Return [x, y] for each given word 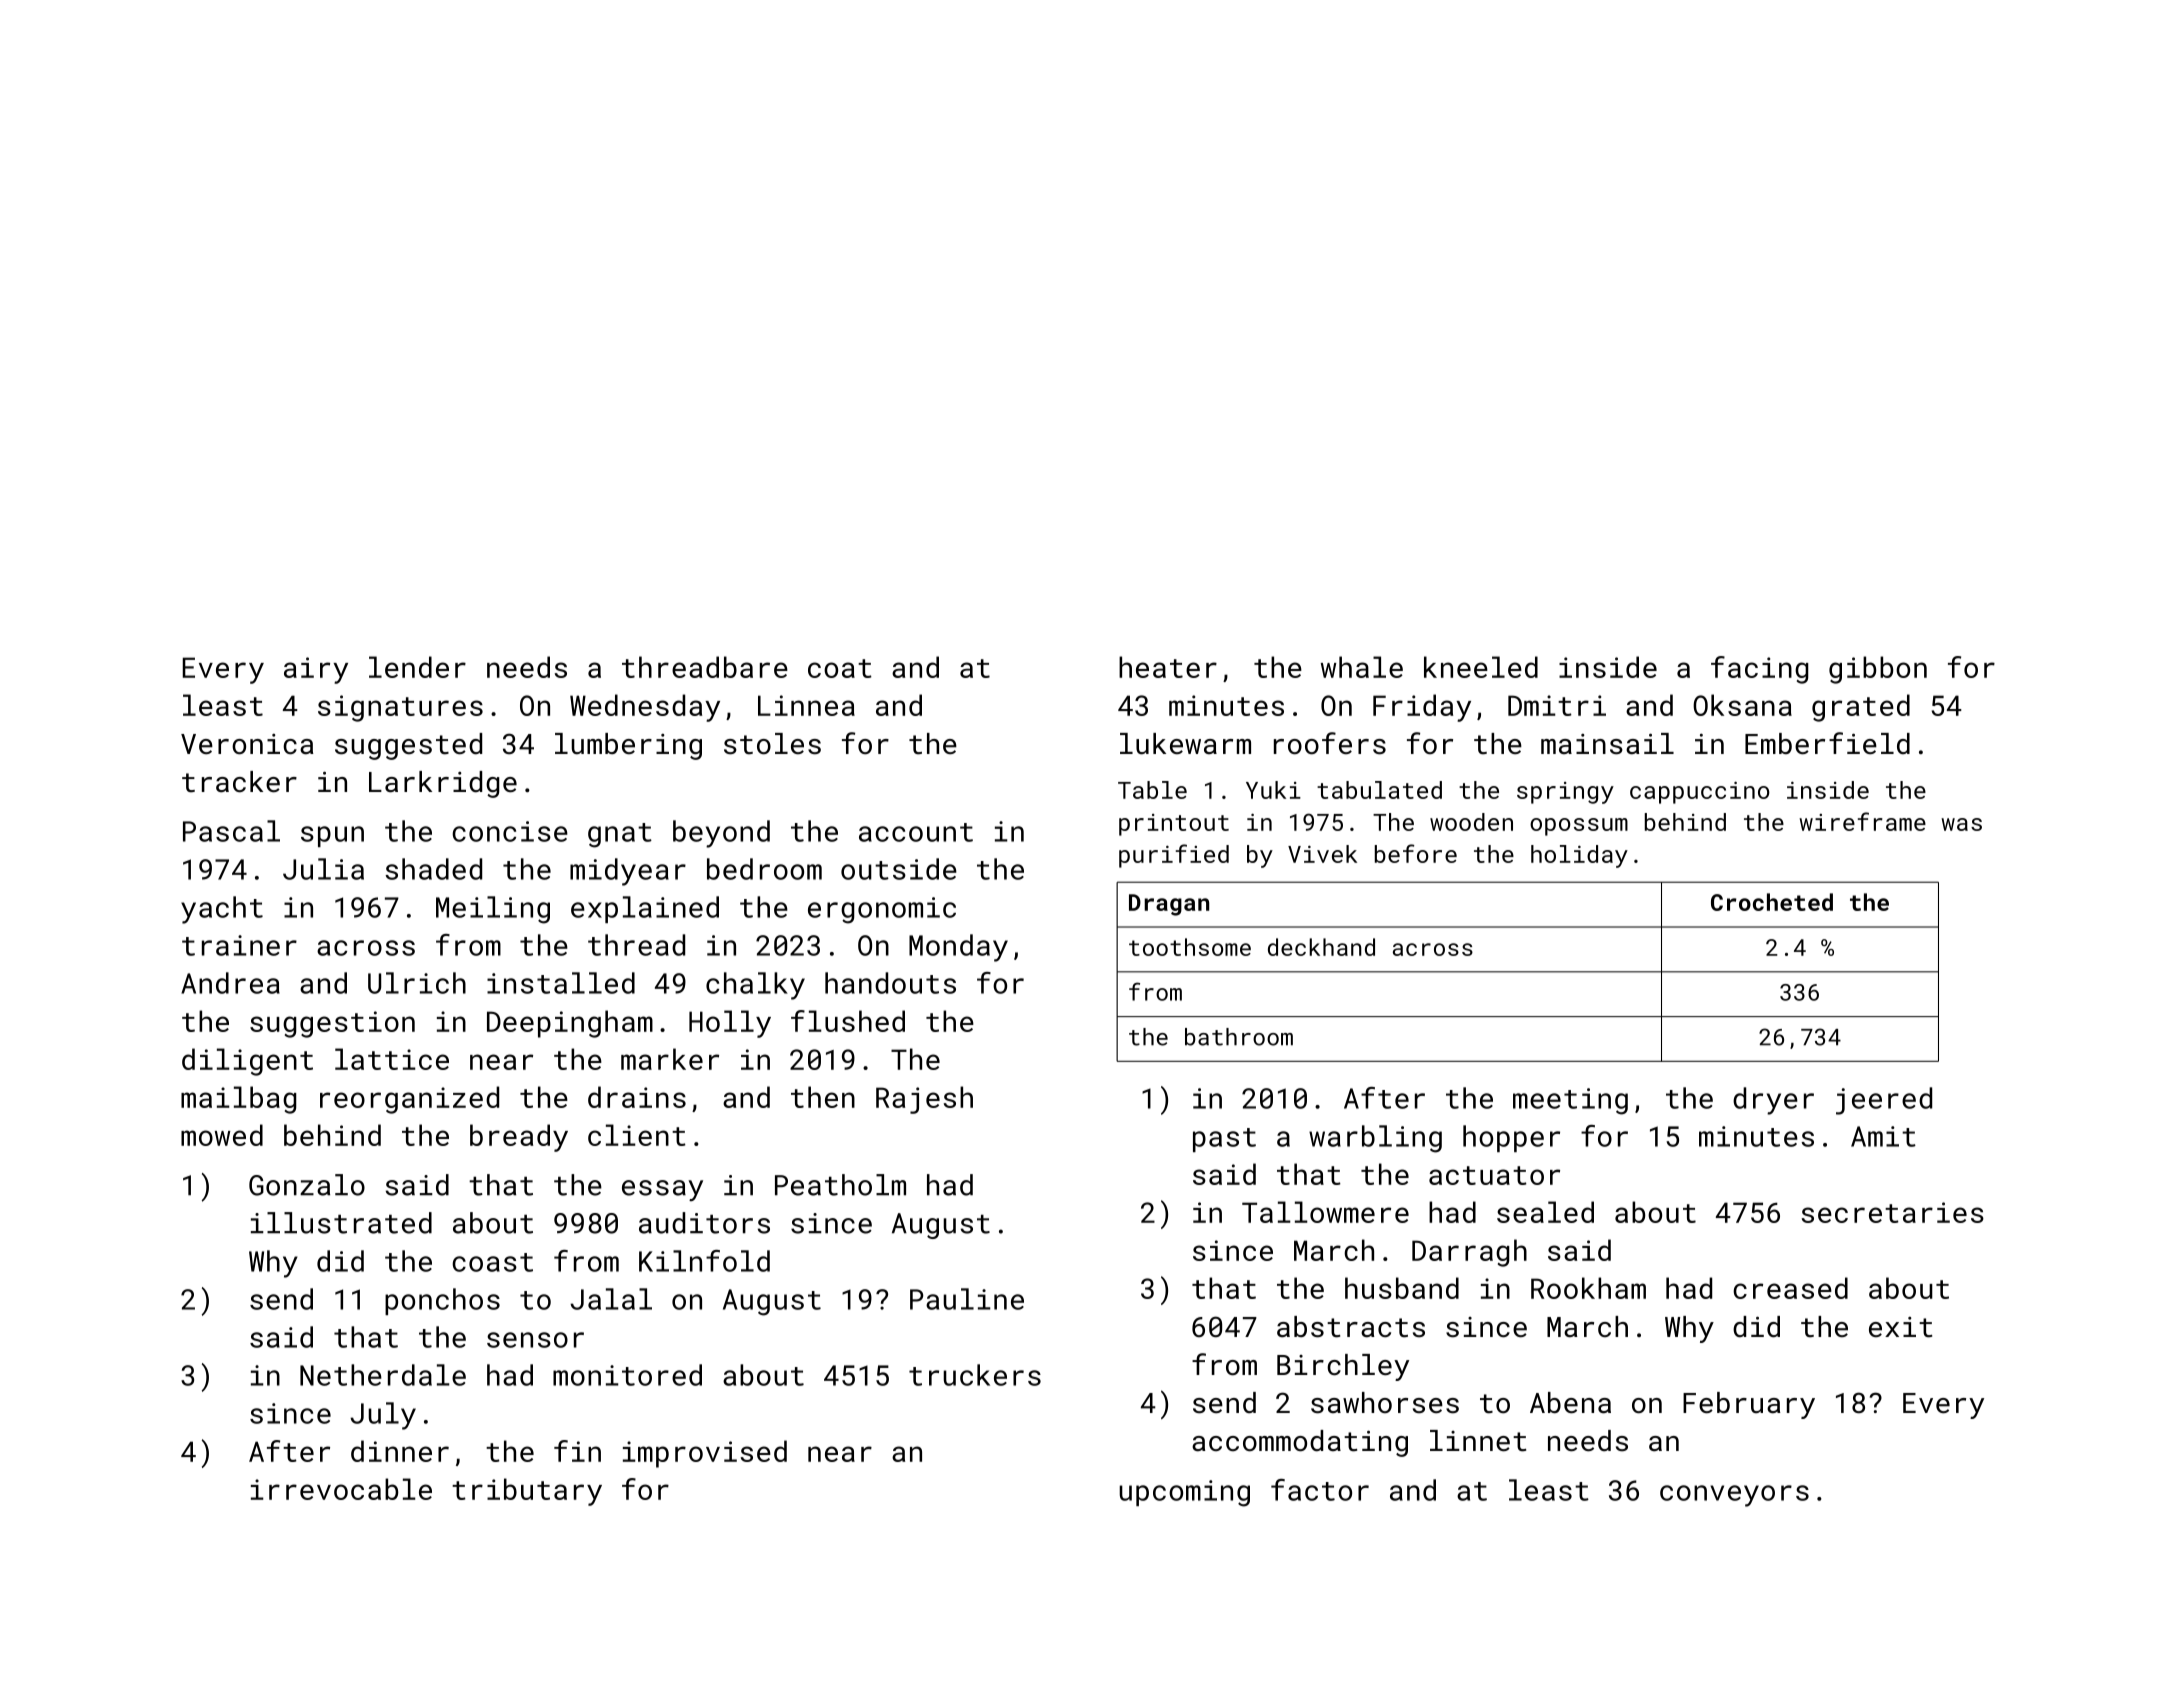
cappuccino [1700, 792]
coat [840, 668]
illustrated [341, 1223]
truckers [975, 1375]
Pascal [231, 831]
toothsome [1190, 947]
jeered [1884, 1101]
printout [1174, 825]
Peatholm [840, 1185]
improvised [705, 1454]
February [1749, 1405]
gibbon [1878, 670]
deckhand [1321, 947]
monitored [627, 1375]
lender [417, 667]
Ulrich [417, 983]
